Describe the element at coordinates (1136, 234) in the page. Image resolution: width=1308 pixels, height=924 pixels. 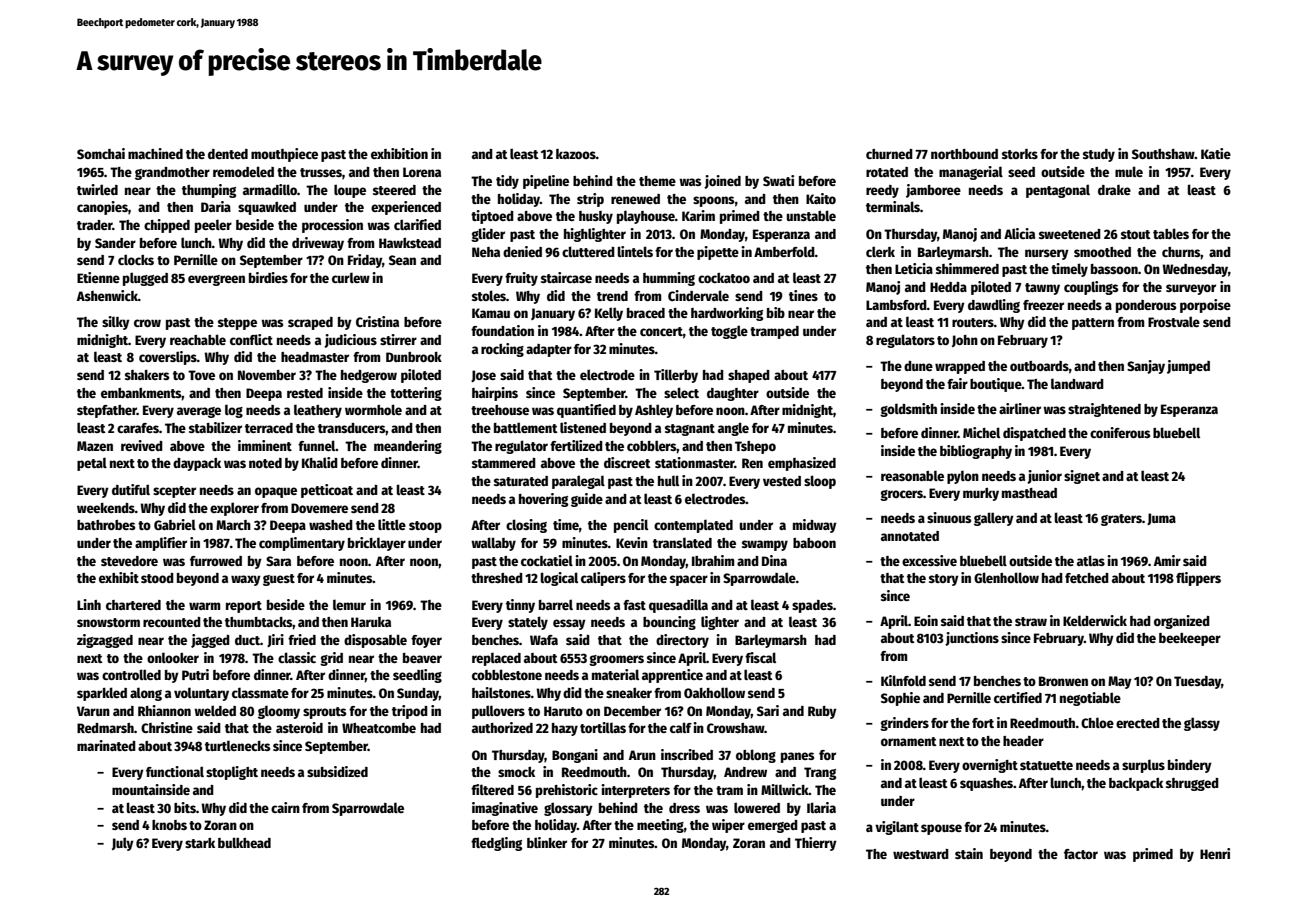
I see `stout` at that location.
